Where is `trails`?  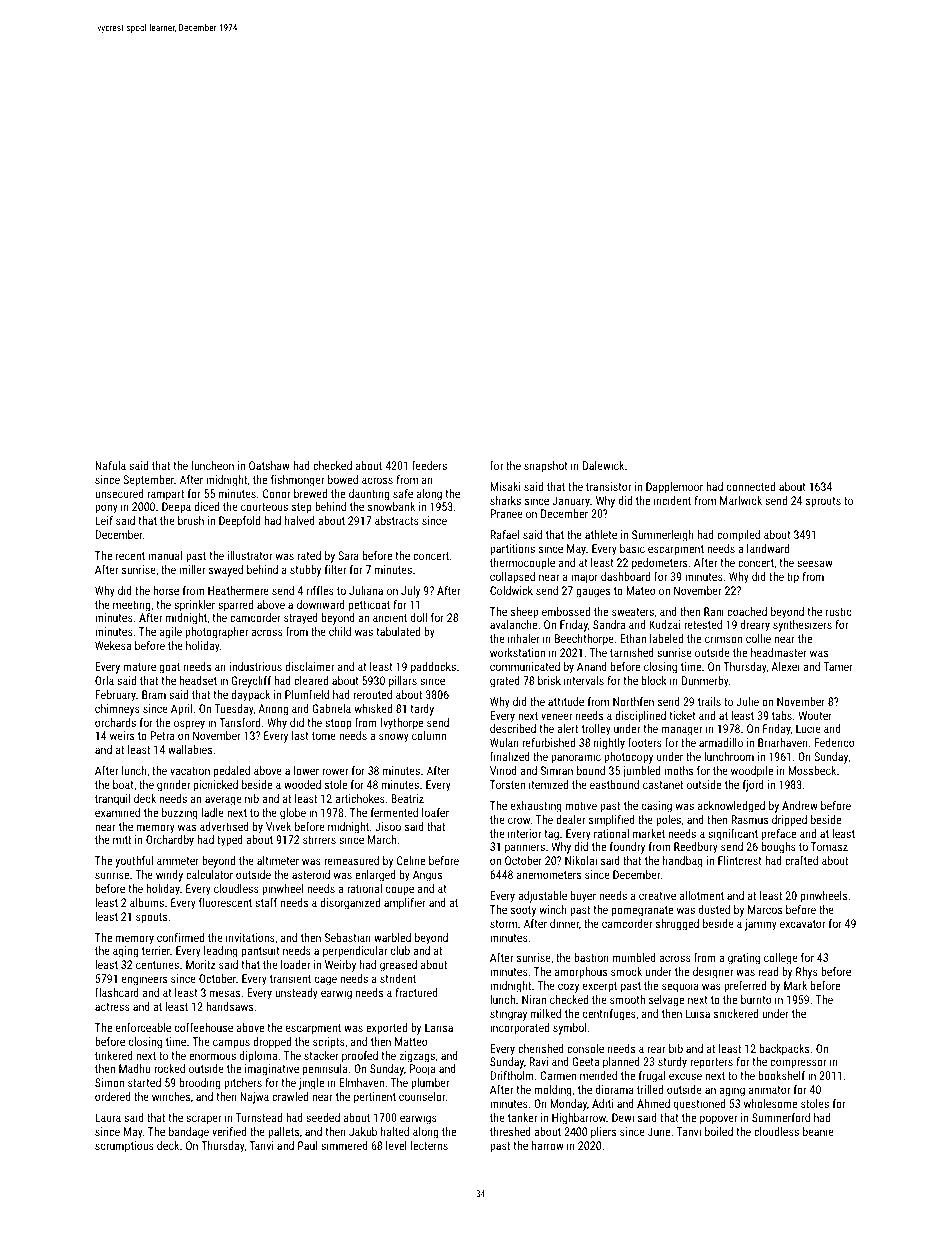
trails is located at coordinates (709, 701).
